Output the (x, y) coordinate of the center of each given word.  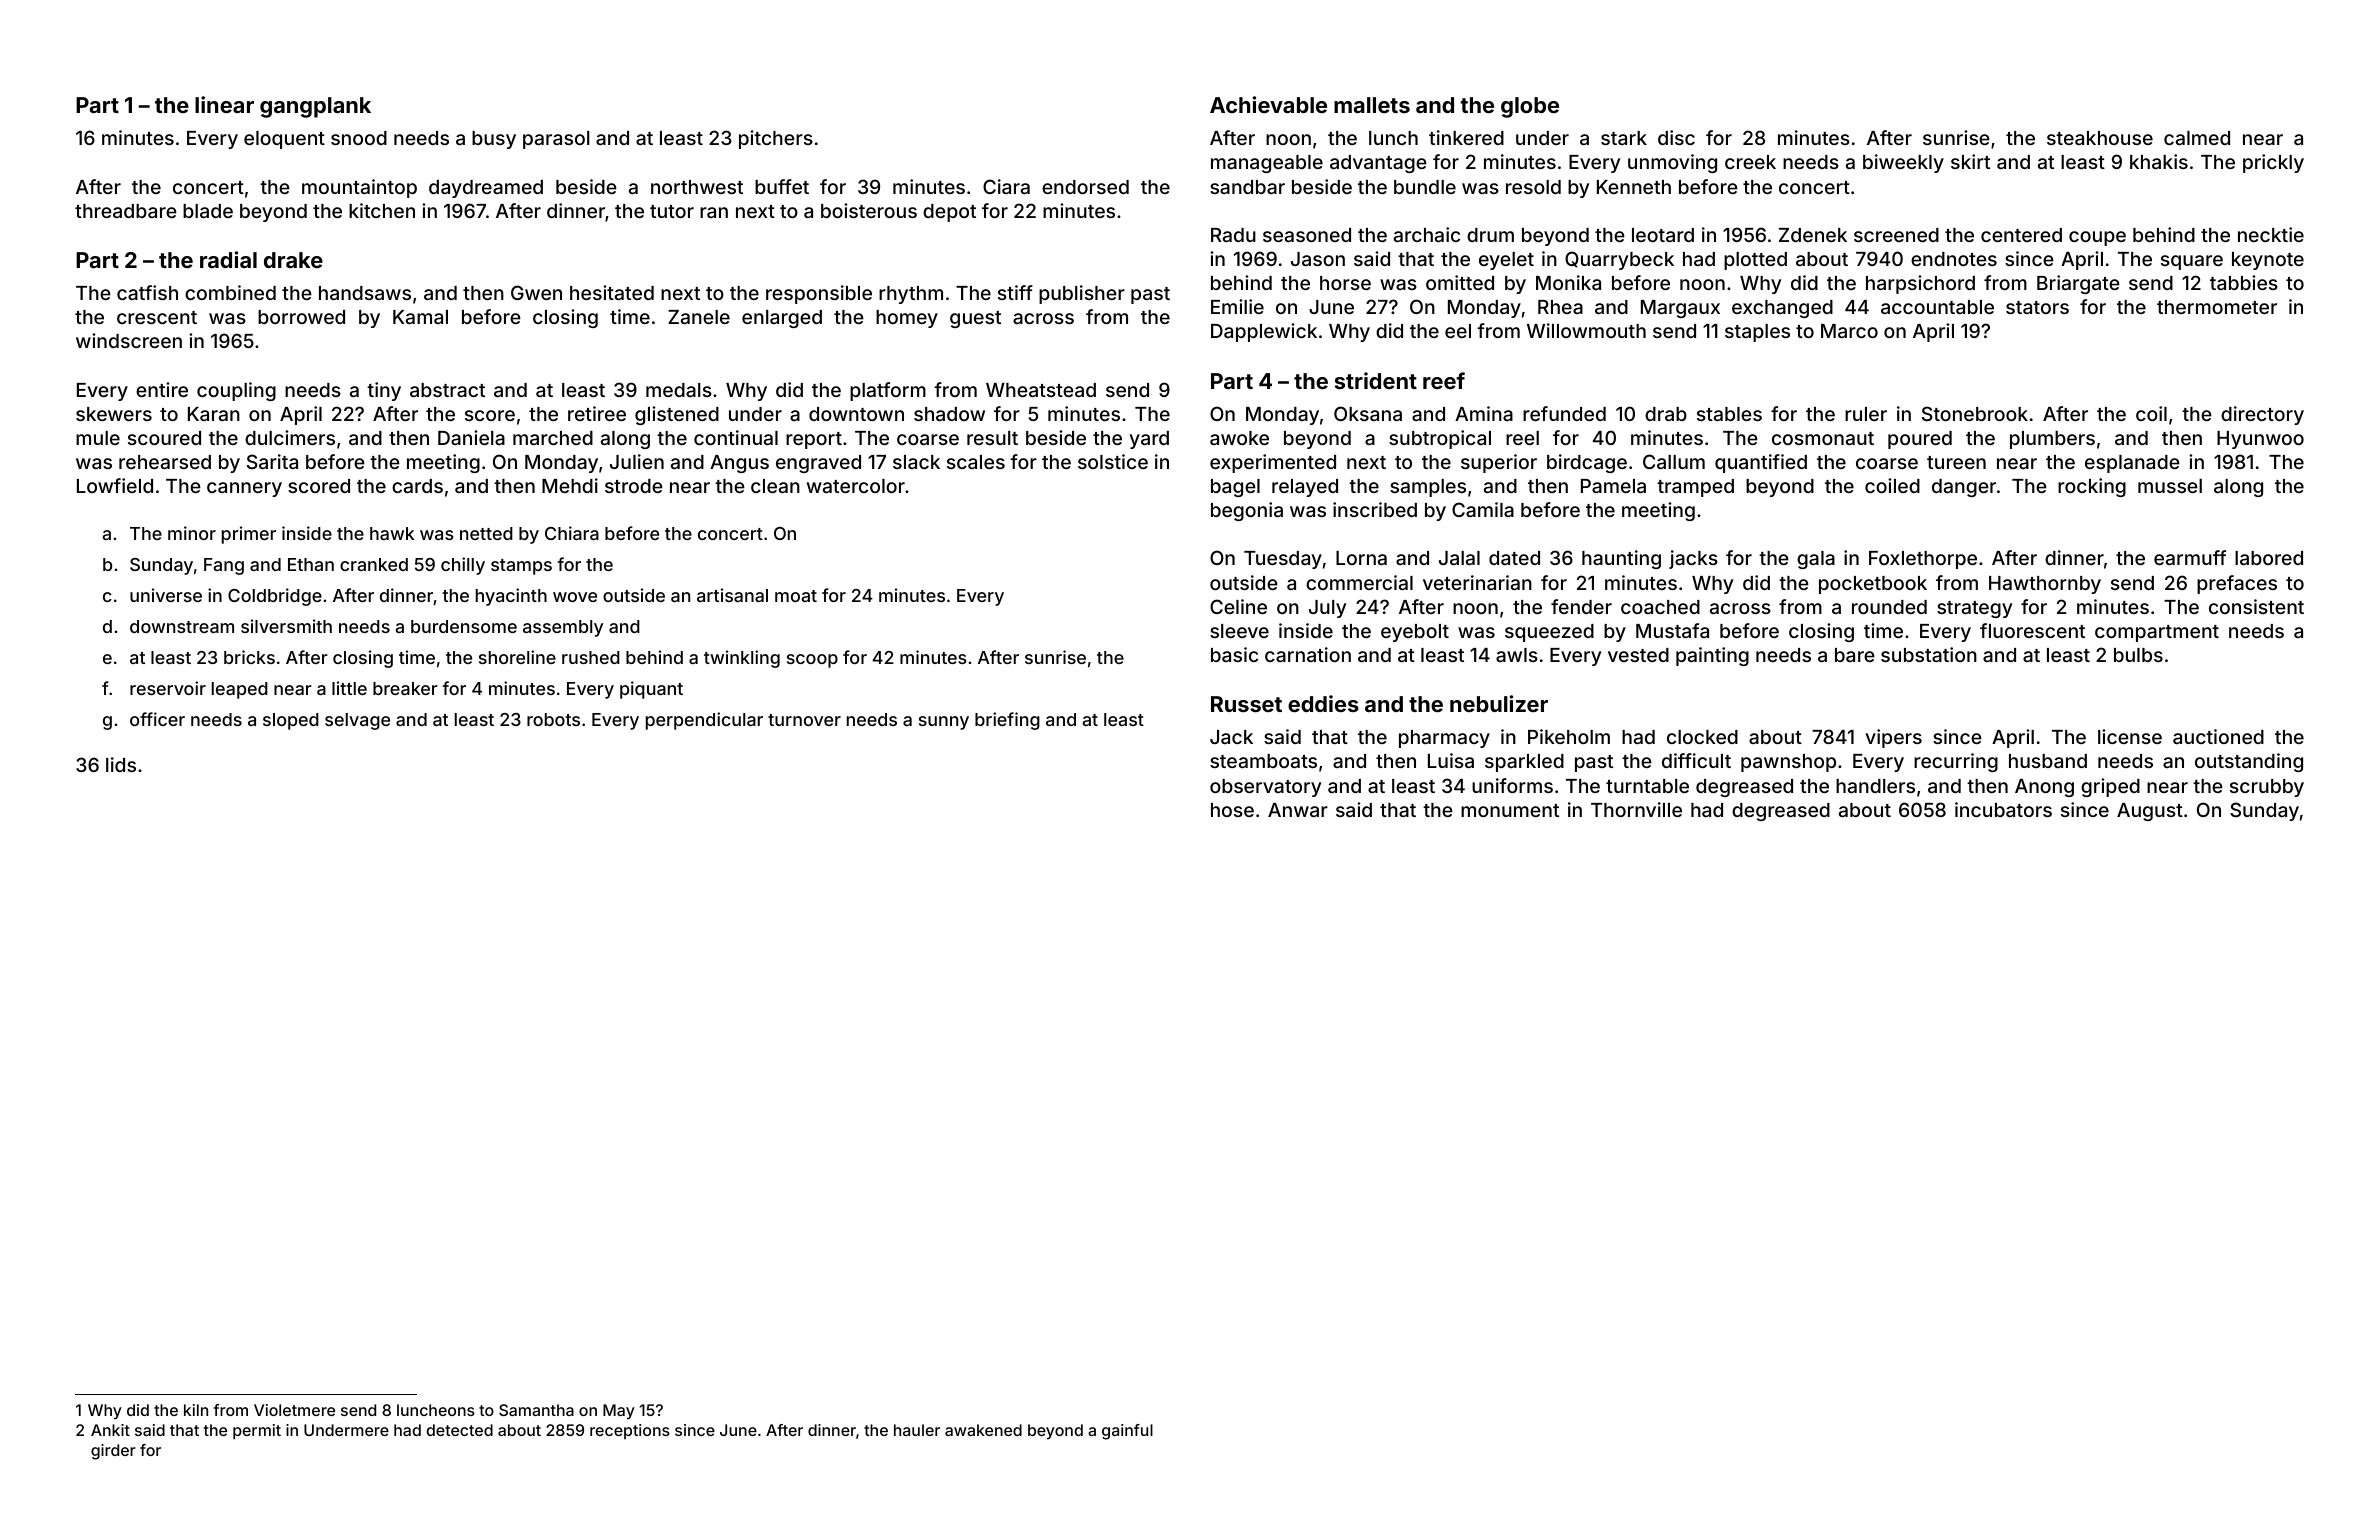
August (2150, 812)
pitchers (776, 139)
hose (1232, 810)
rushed (591, 657)
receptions (630, 1431)
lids (121, 764)
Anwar (1298, 810)
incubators (2003, 809)
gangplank (315, 107)
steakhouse (2100, 138)
